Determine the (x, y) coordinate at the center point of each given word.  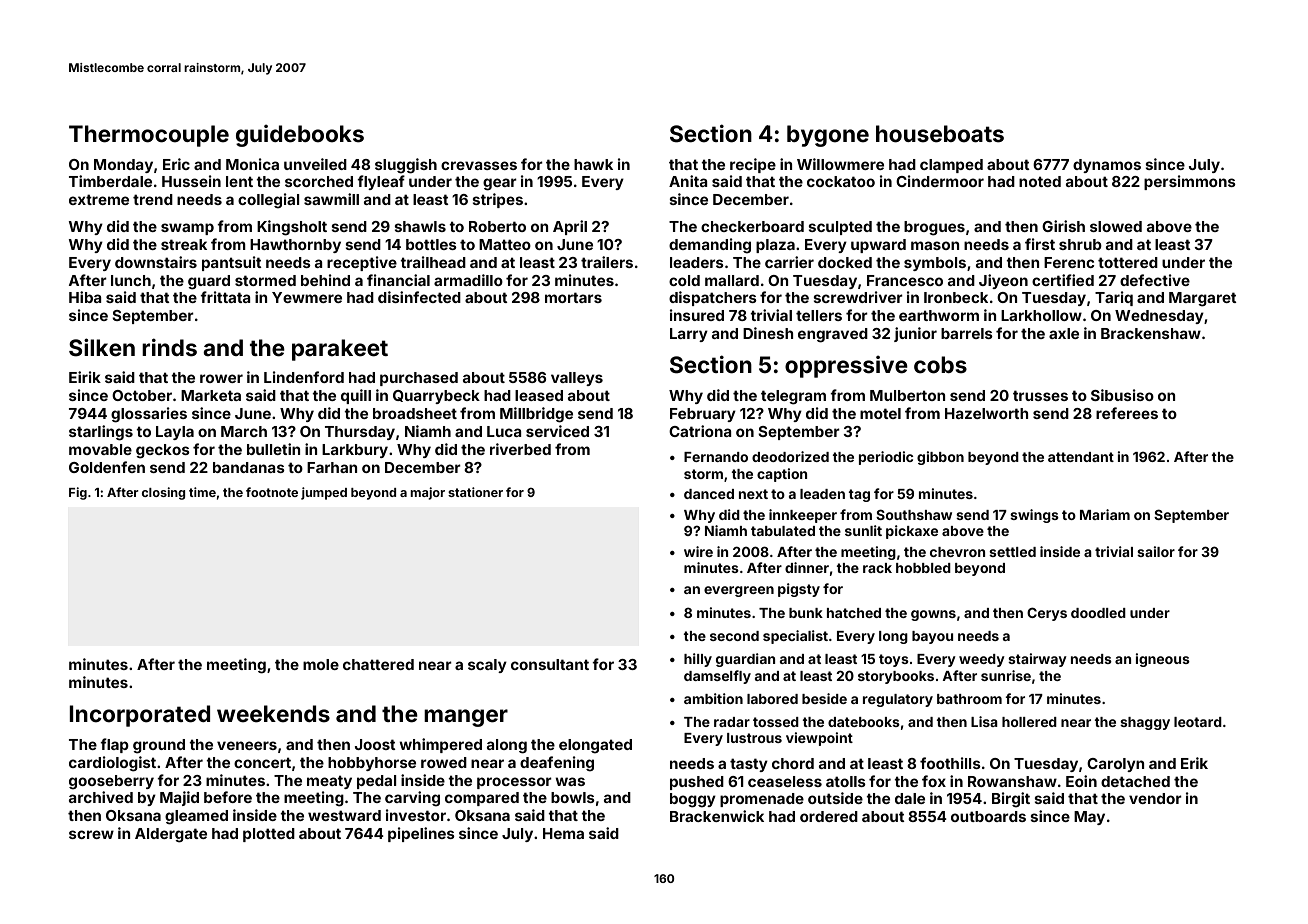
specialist (795, 637)
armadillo (468, 280)
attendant (1081, 457)
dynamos (1107, 166)
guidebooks (300, 136)
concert (262, 762)
